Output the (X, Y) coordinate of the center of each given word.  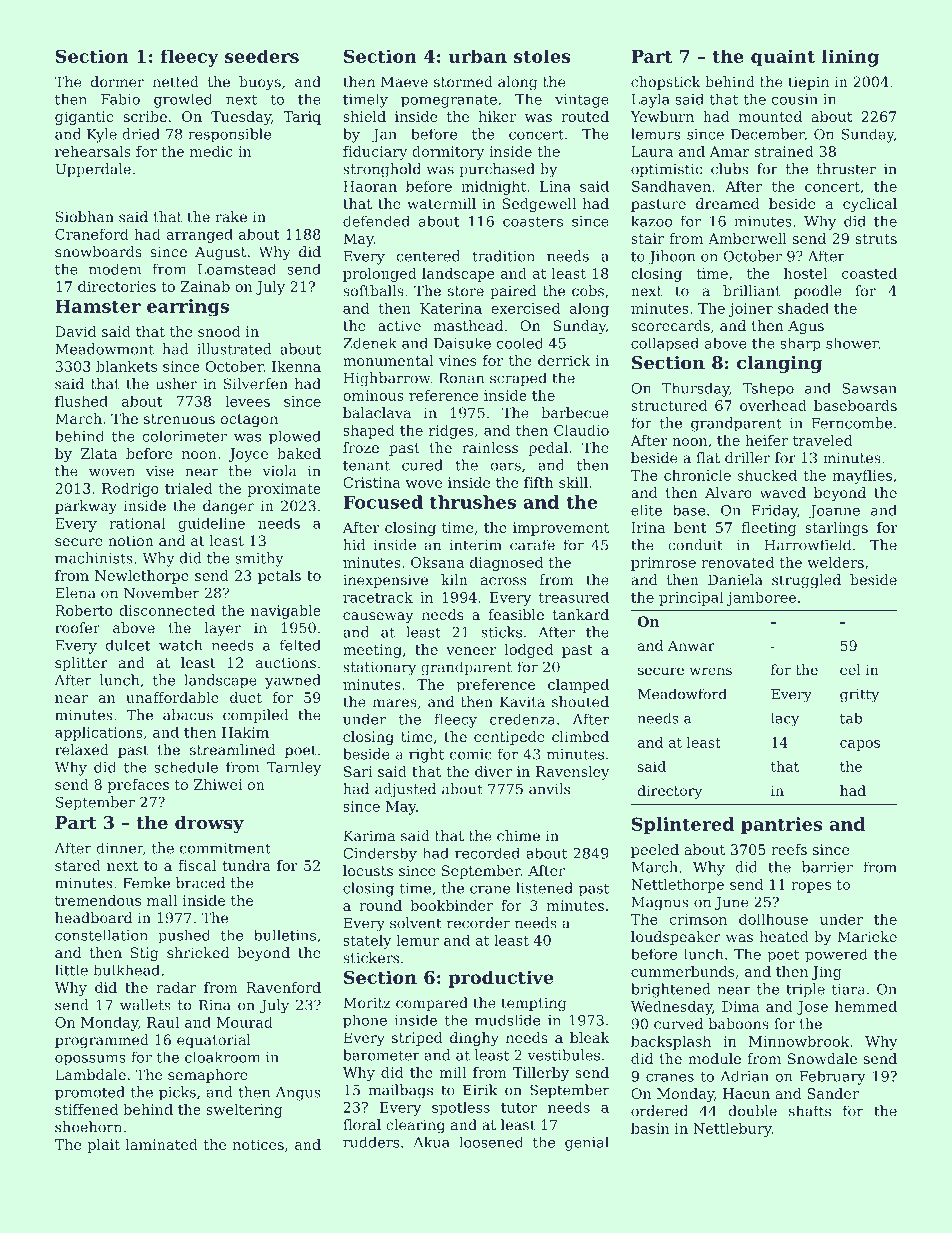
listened (544, 888)
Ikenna (296, 366)
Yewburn (662, 116)
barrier (827, 867)
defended (376, 221)
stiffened (86, 1109)
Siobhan (85, 217)
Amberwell (747, 238)
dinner (119, 848)
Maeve (404, 82)
